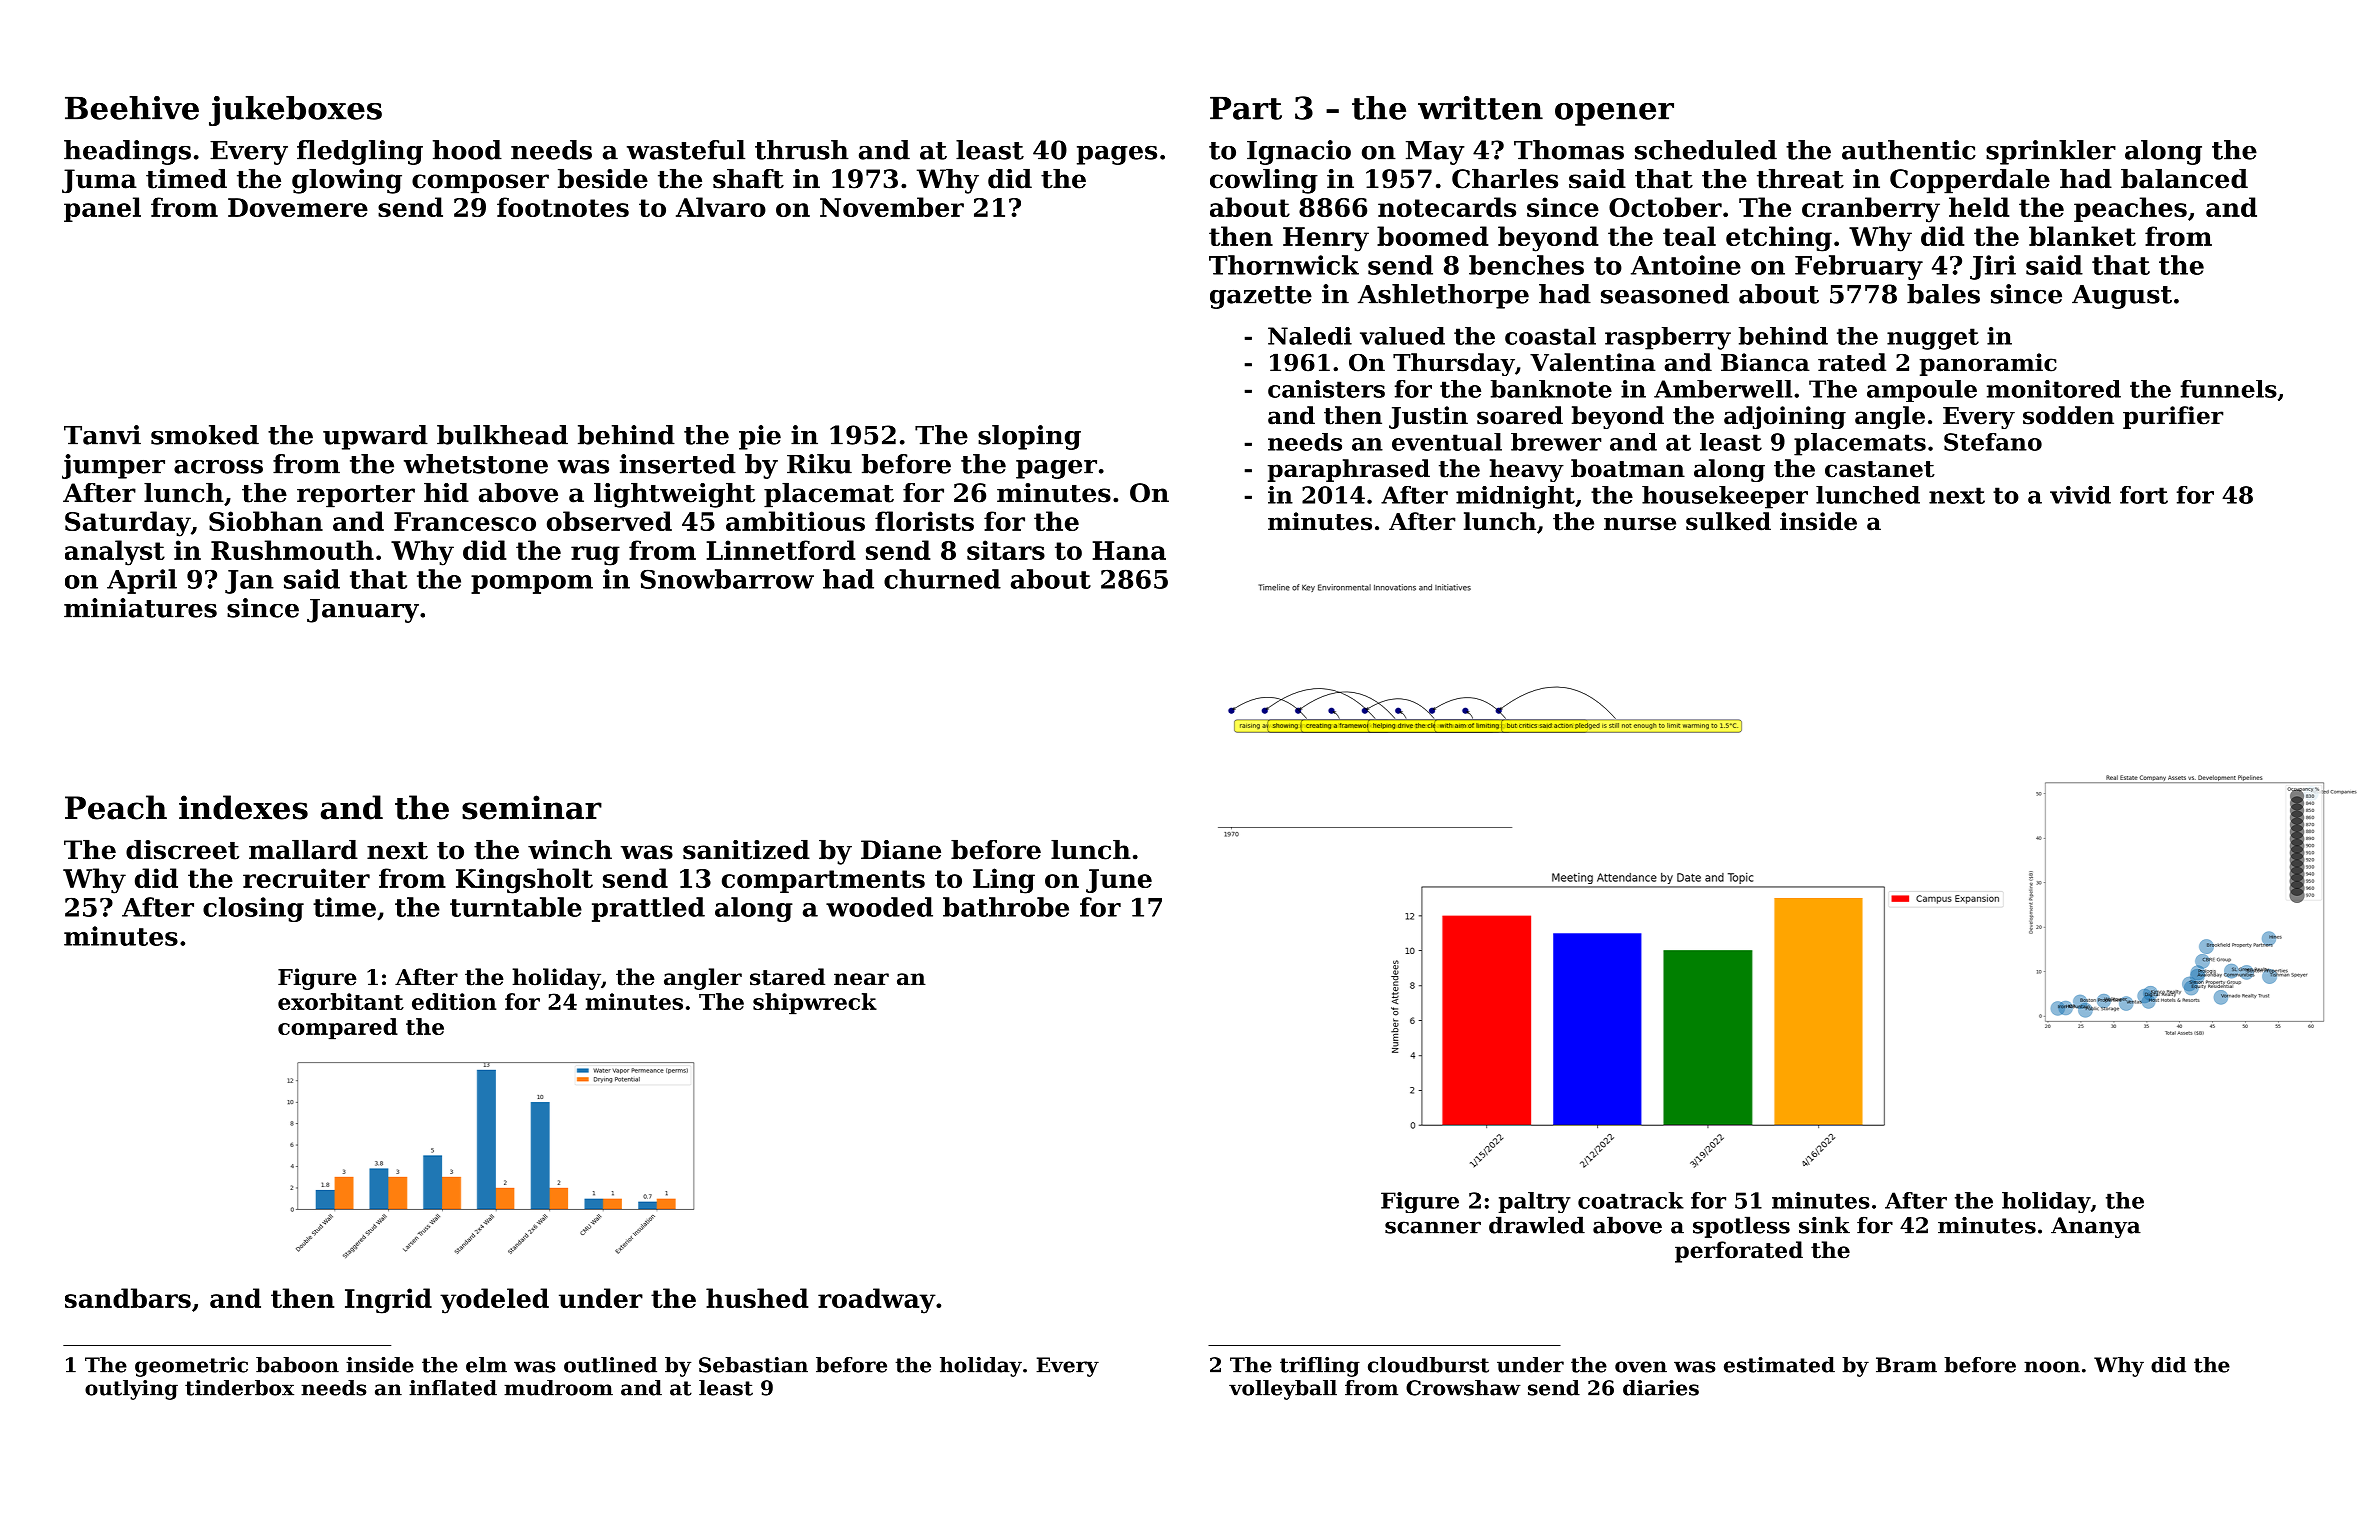  Describe the element at coordinates (182, 850) in the screenshot. I see `discreet` at that location.
